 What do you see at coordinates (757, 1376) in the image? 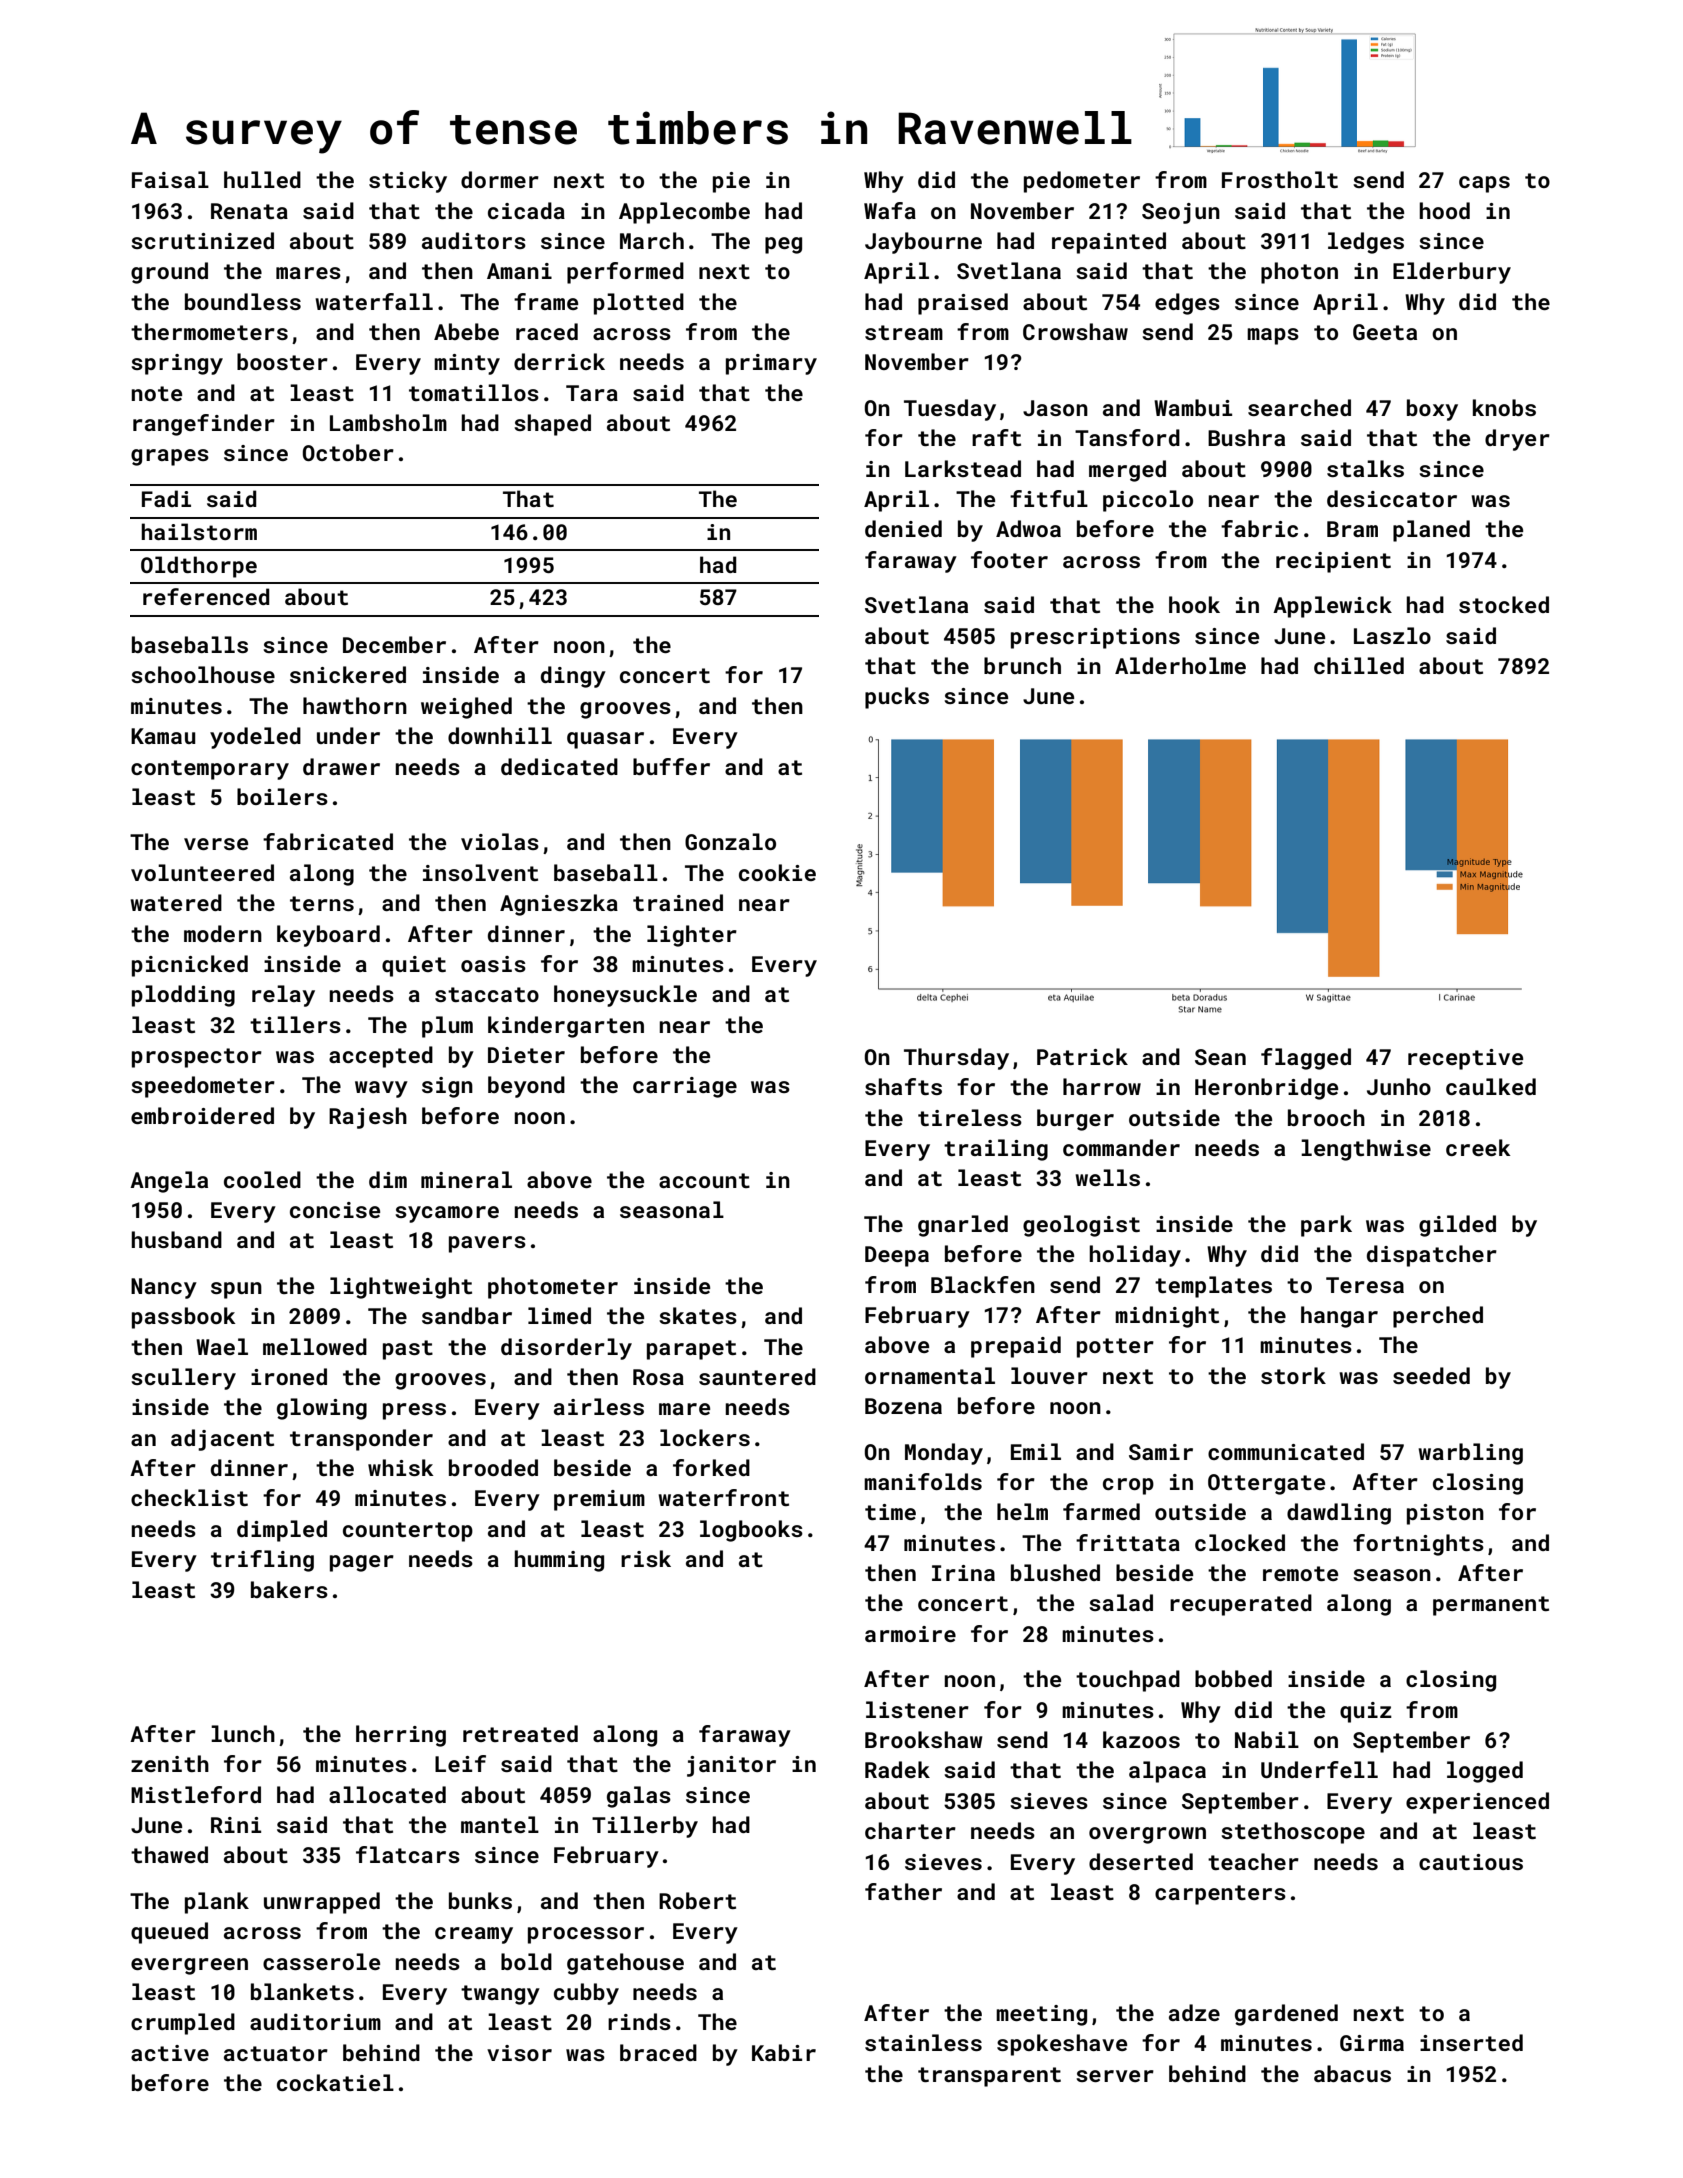
I see `sauntered` at bounding box center [757, 1376].
